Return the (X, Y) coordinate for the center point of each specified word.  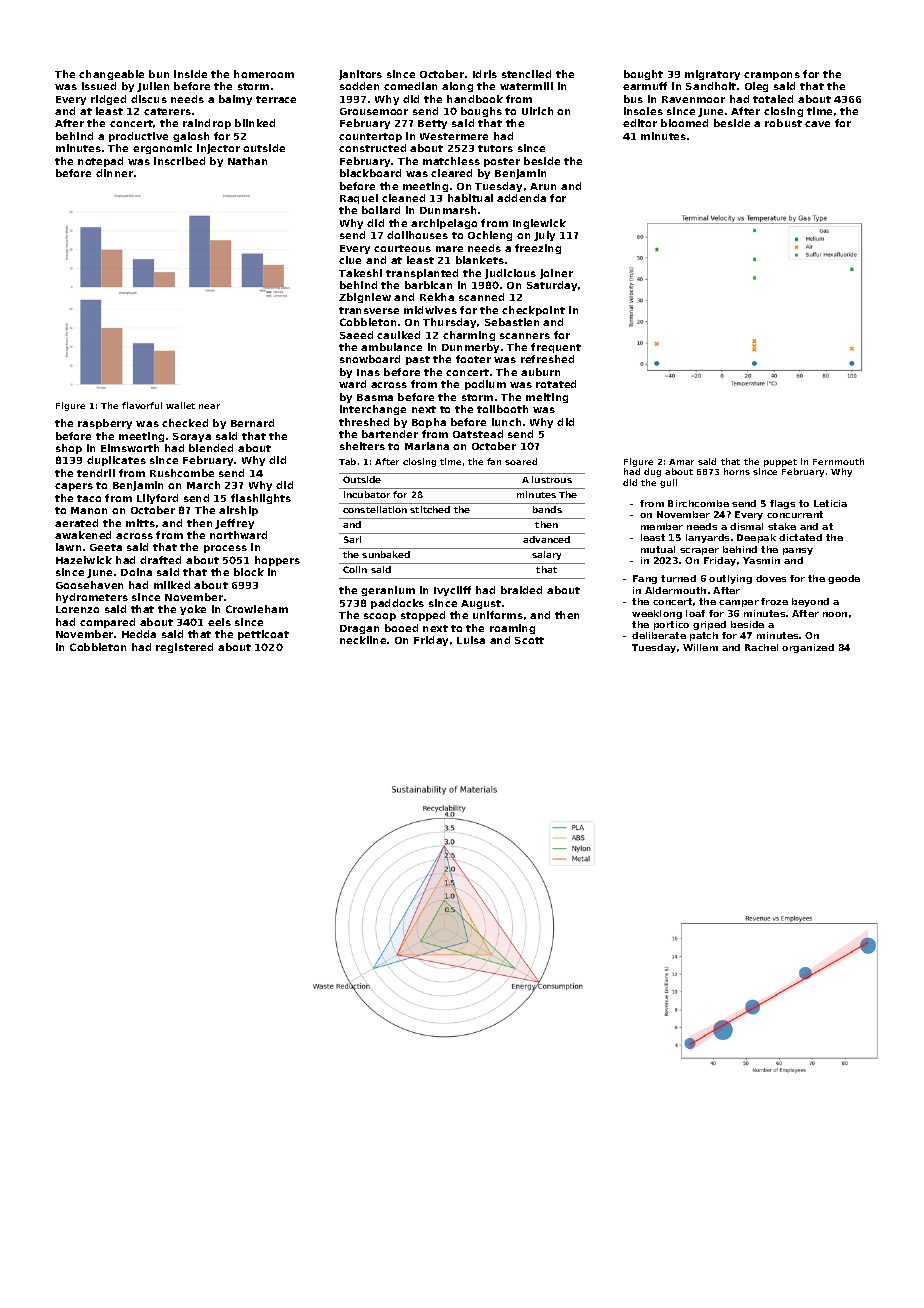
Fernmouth (838, 461)
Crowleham (257, 609)
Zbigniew (365, 298)
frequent (556, 348)
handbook (475, 99)
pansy (798, 551)
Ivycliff (452, 591)
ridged (108, 100)
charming (469, 336)
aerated (76, 523)
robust (783, 123)
